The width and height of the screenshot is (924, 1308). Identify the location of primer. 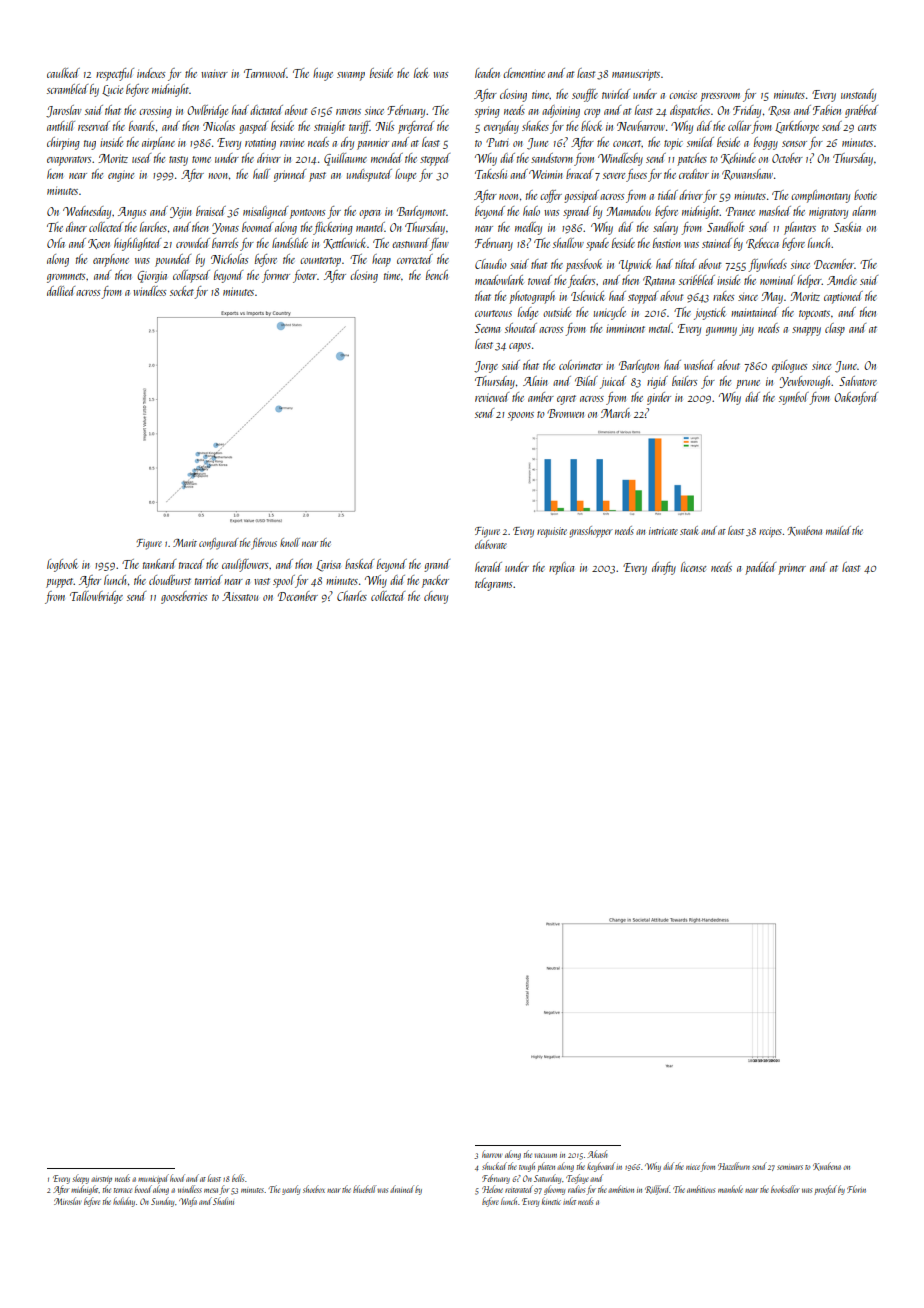
(792, 569).
